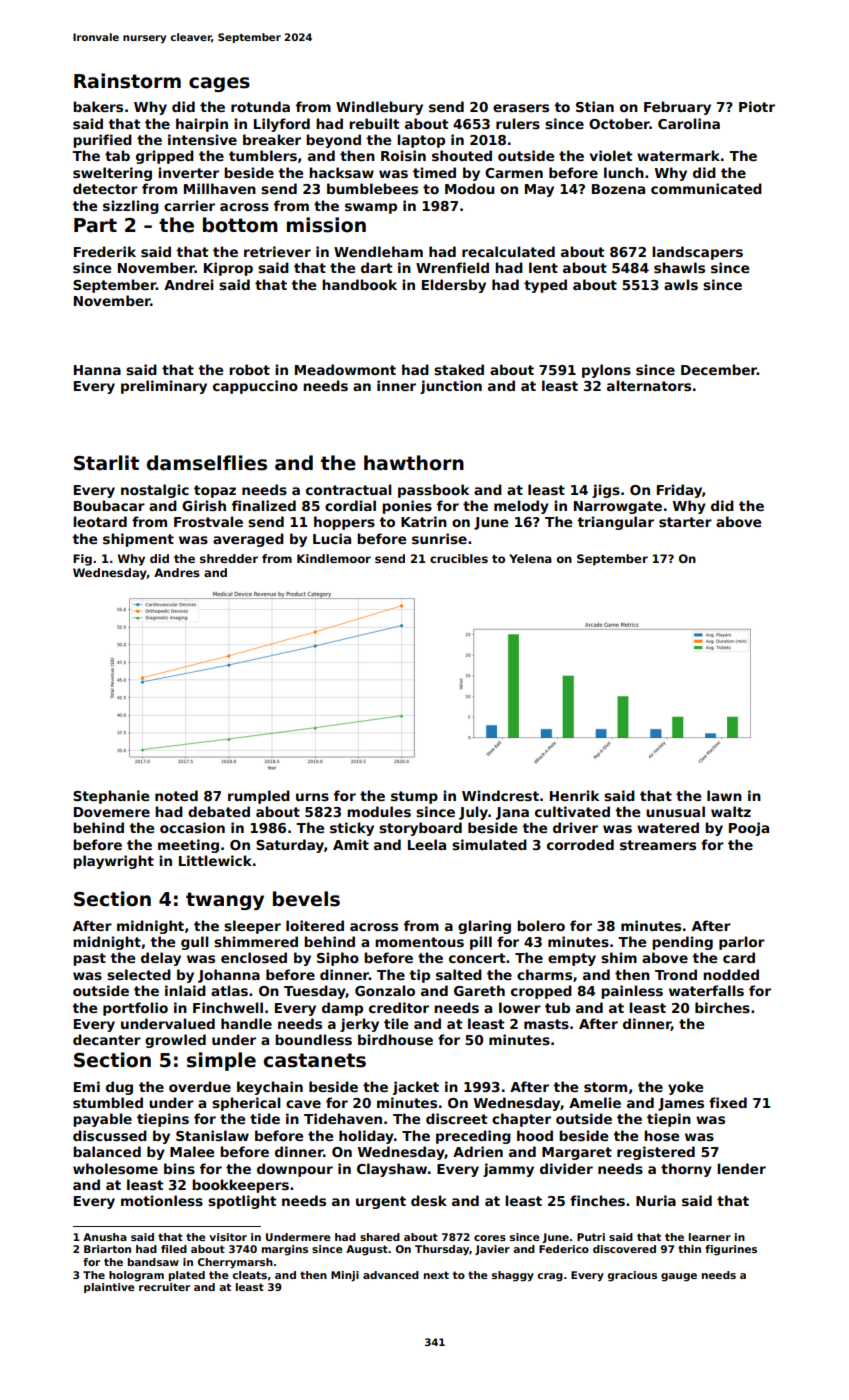 Image resolution: width=849 pixels, height=1400 pixels. Describe the element at coordinates (661, 1135) in the page. I see `hose` at that location.
